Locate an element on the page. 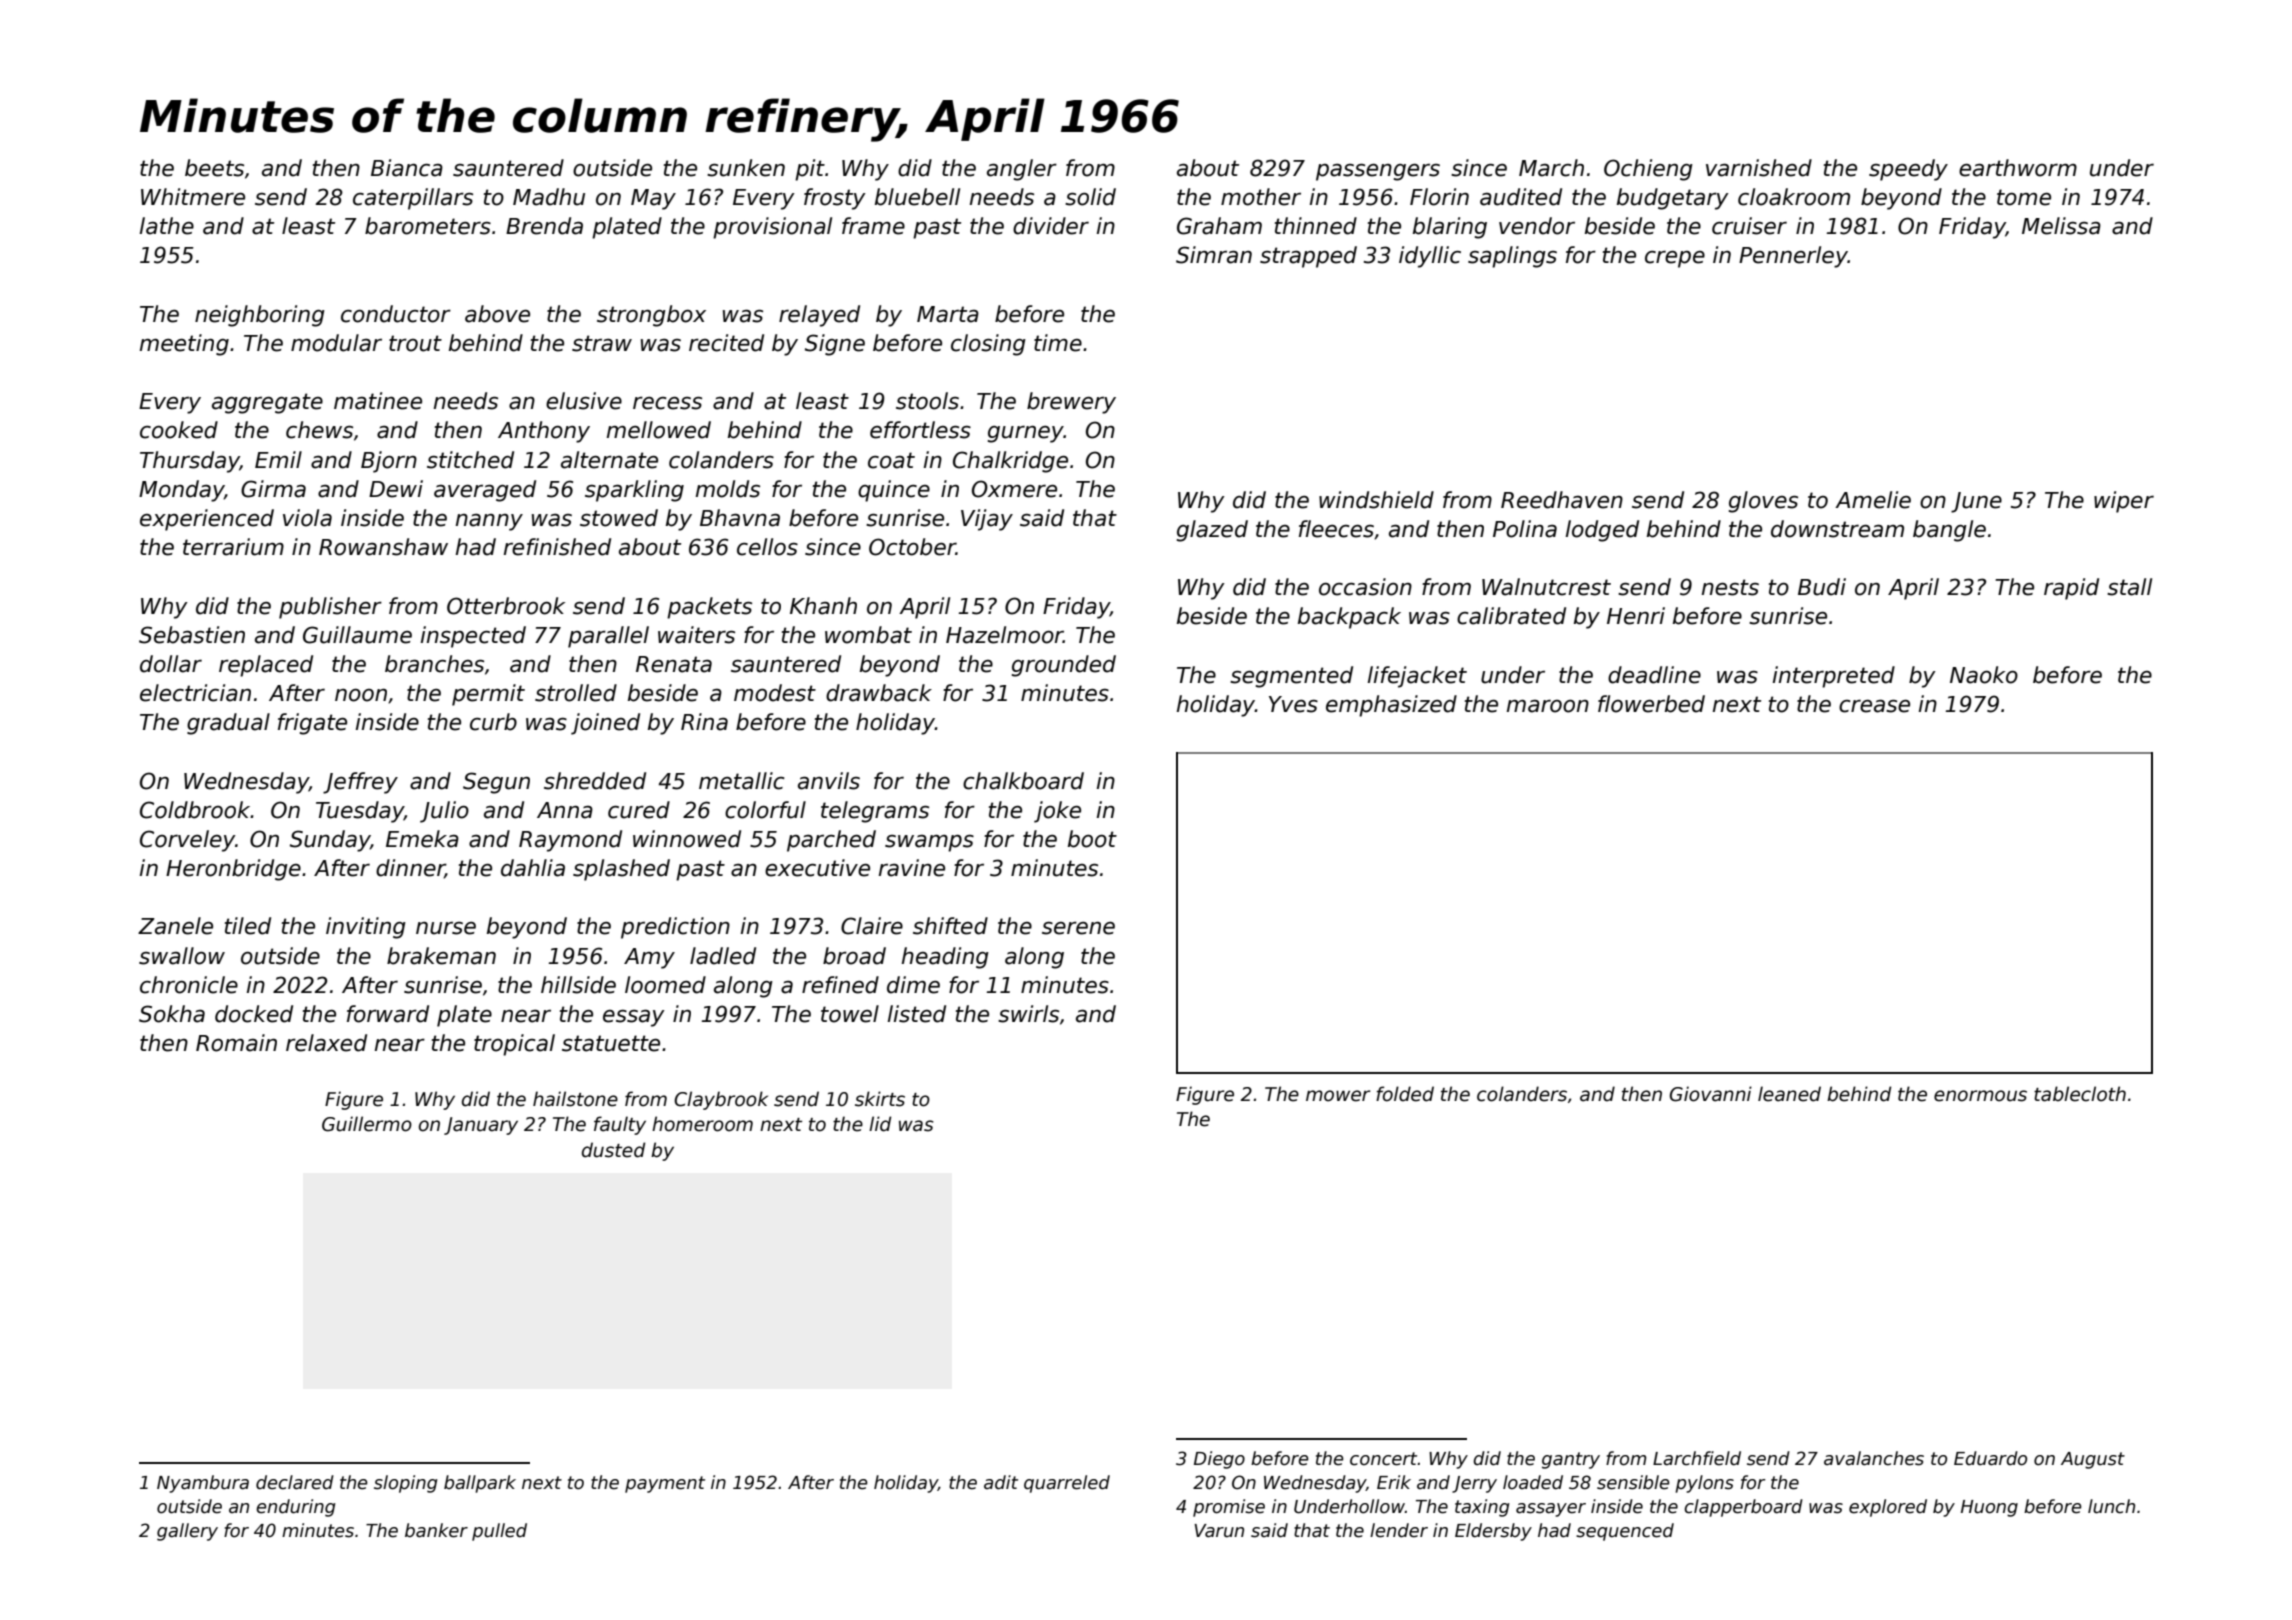 This page has width=2292, height=1620. Varun is located at coordinates (1219, 1531).
